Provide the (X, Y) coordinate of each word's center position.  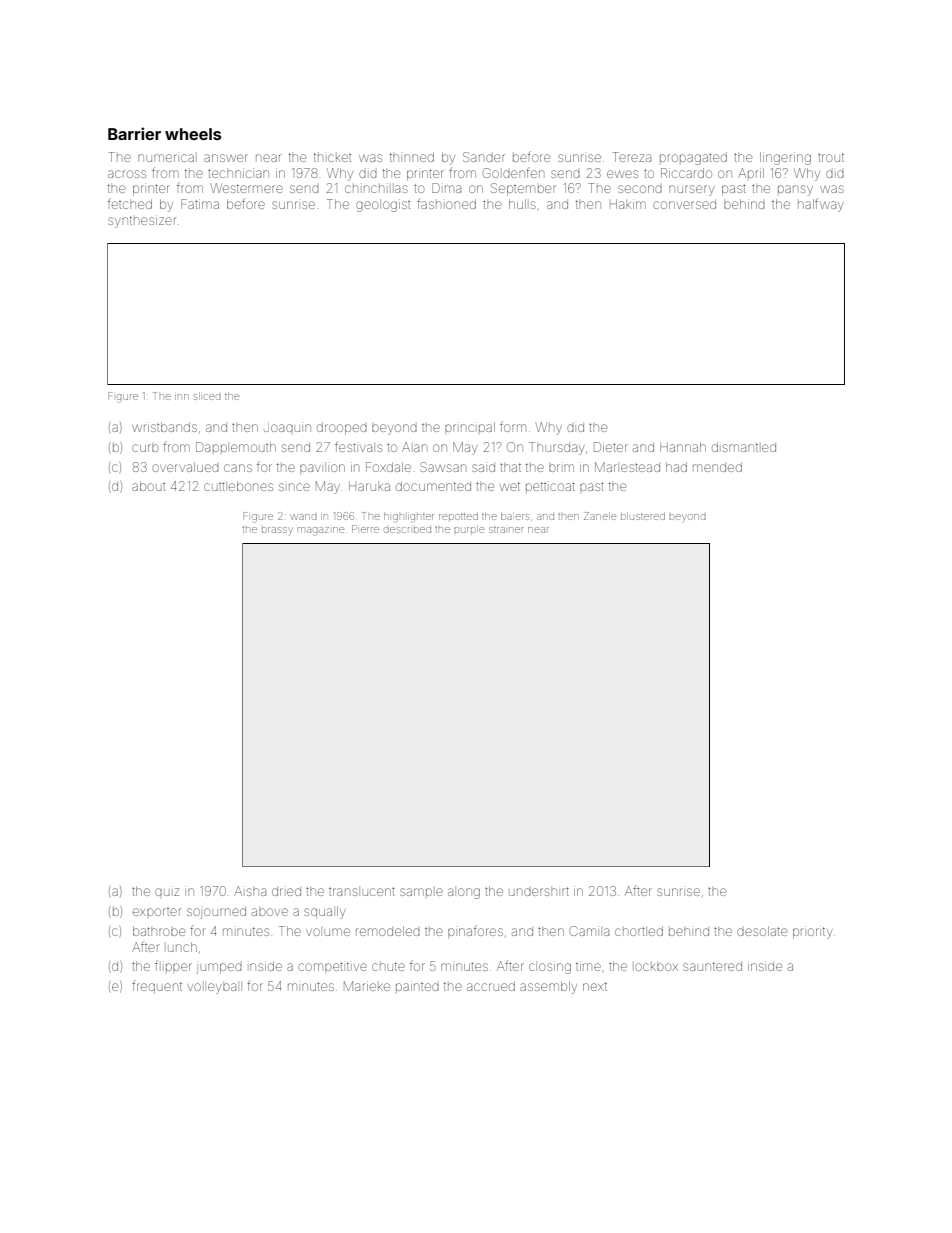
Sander (484, 157)
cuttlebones (238, 486)
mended (717, 467)
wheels (193, 134)
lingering (785, 158)
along (464, 893)
